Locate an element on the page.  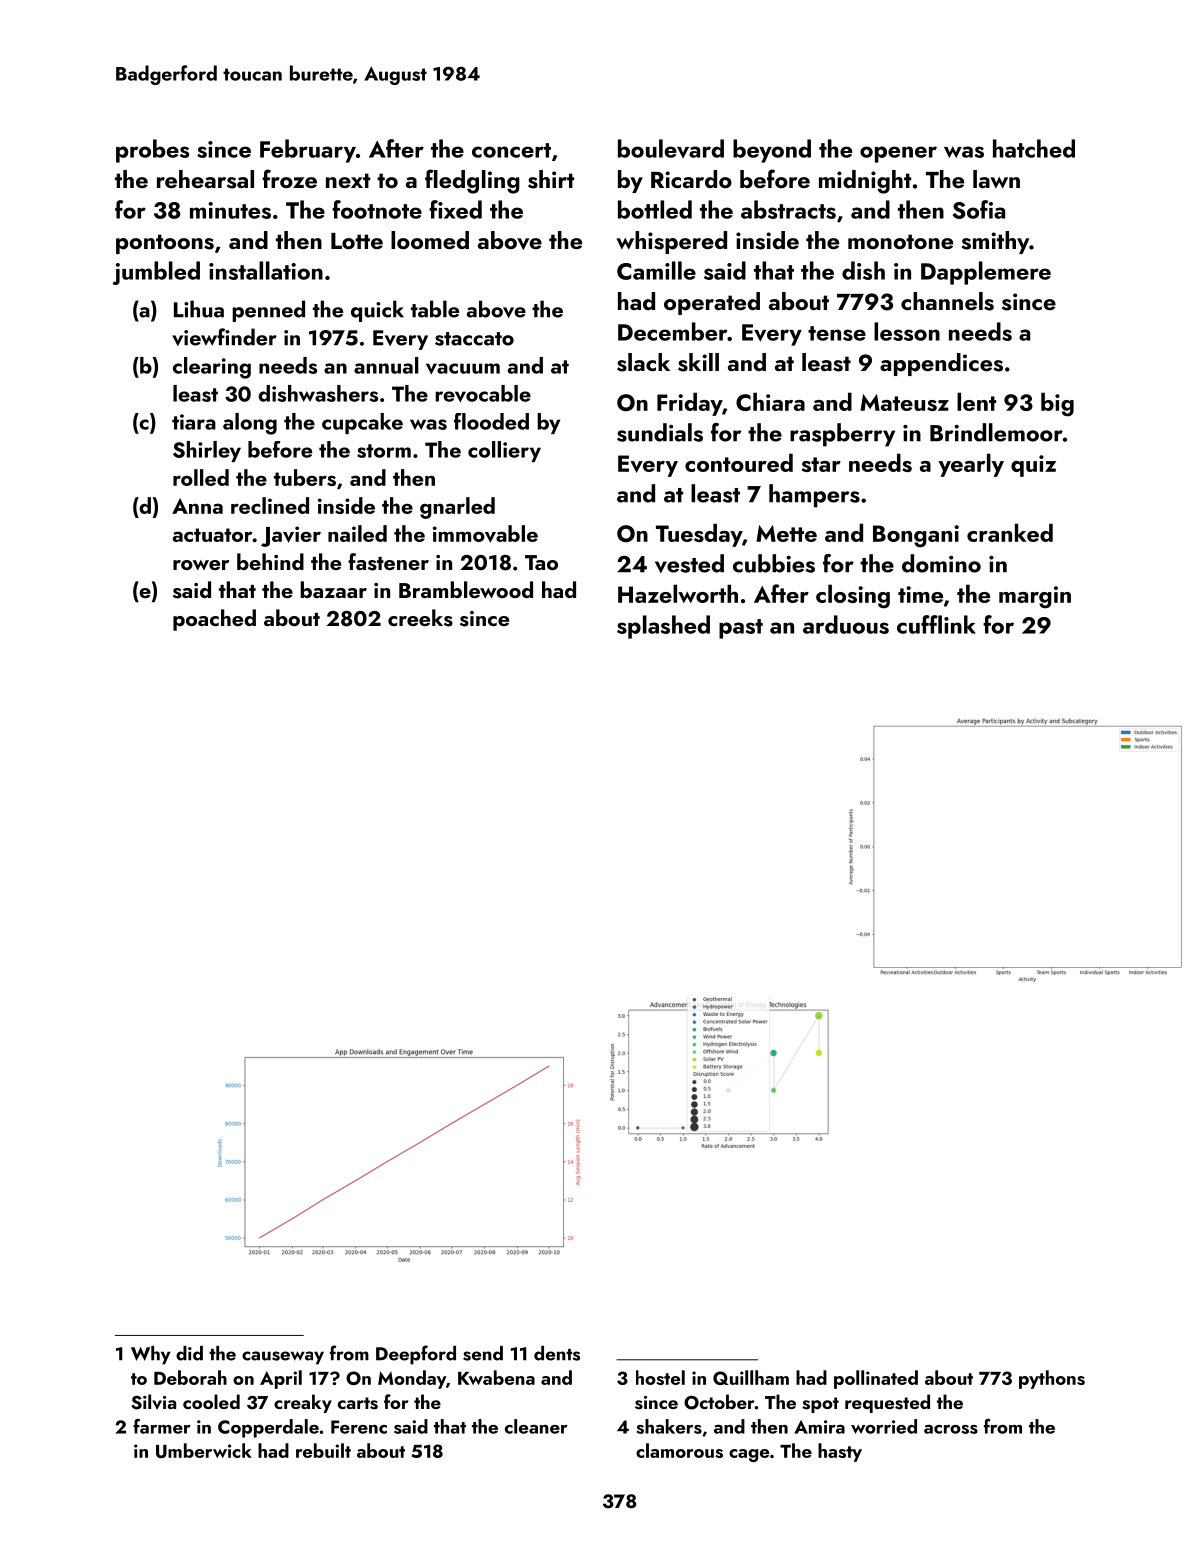
cooled is located at coordinates (211, 1401).
